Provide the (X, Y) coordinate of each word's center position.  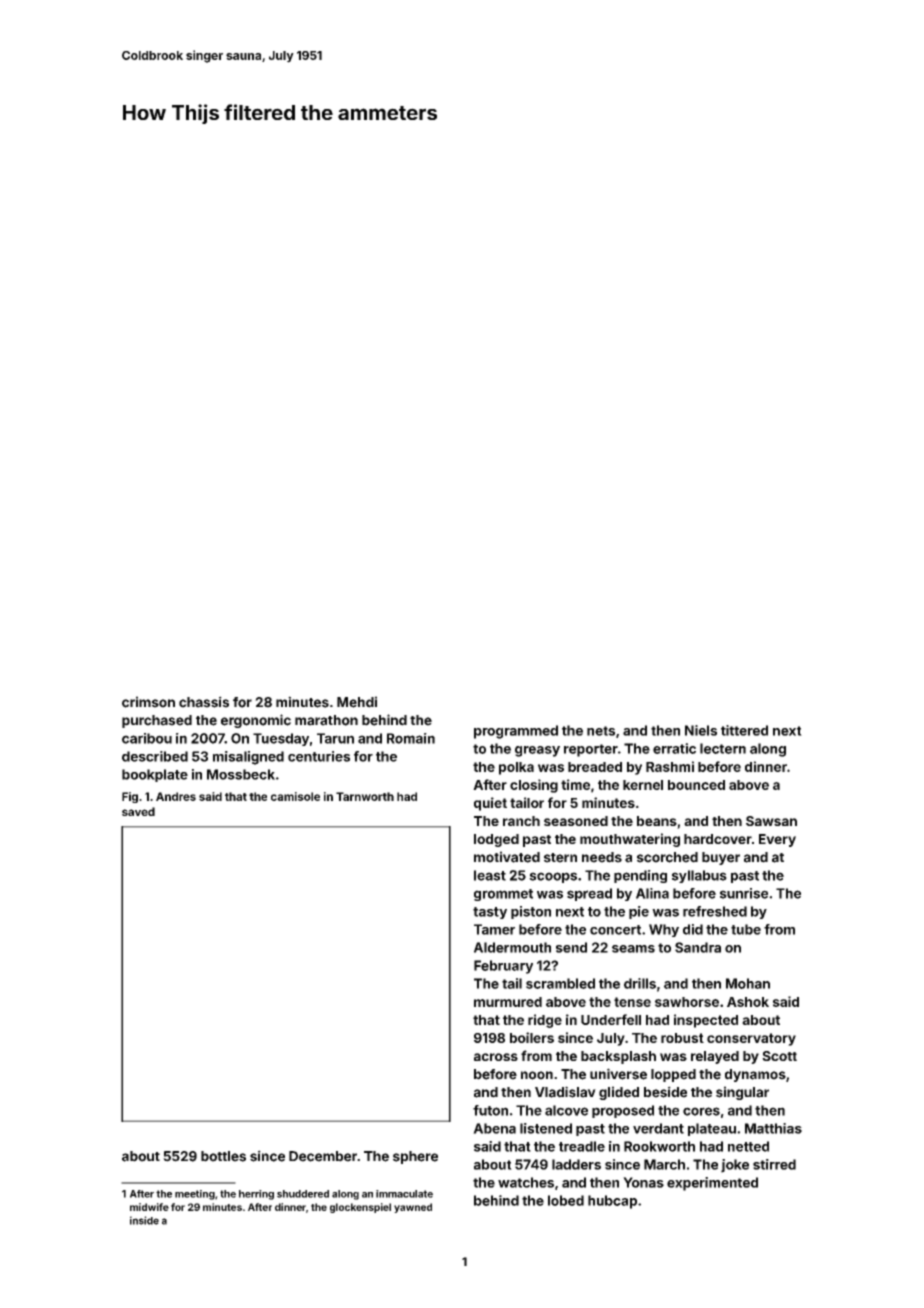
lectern (723, 748)
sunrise (744, 893)
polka (516, 768)
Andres (176, 796)
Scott (779, 1056)
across (496, 1057)
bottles (223, 1156)
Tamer (494, 929)
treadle (582, 1146)
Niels (701, 730)
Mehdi (357, 702)
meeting (195, 1195)
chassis (204, 702)
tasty (490, 913)
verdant (658, 1128)
